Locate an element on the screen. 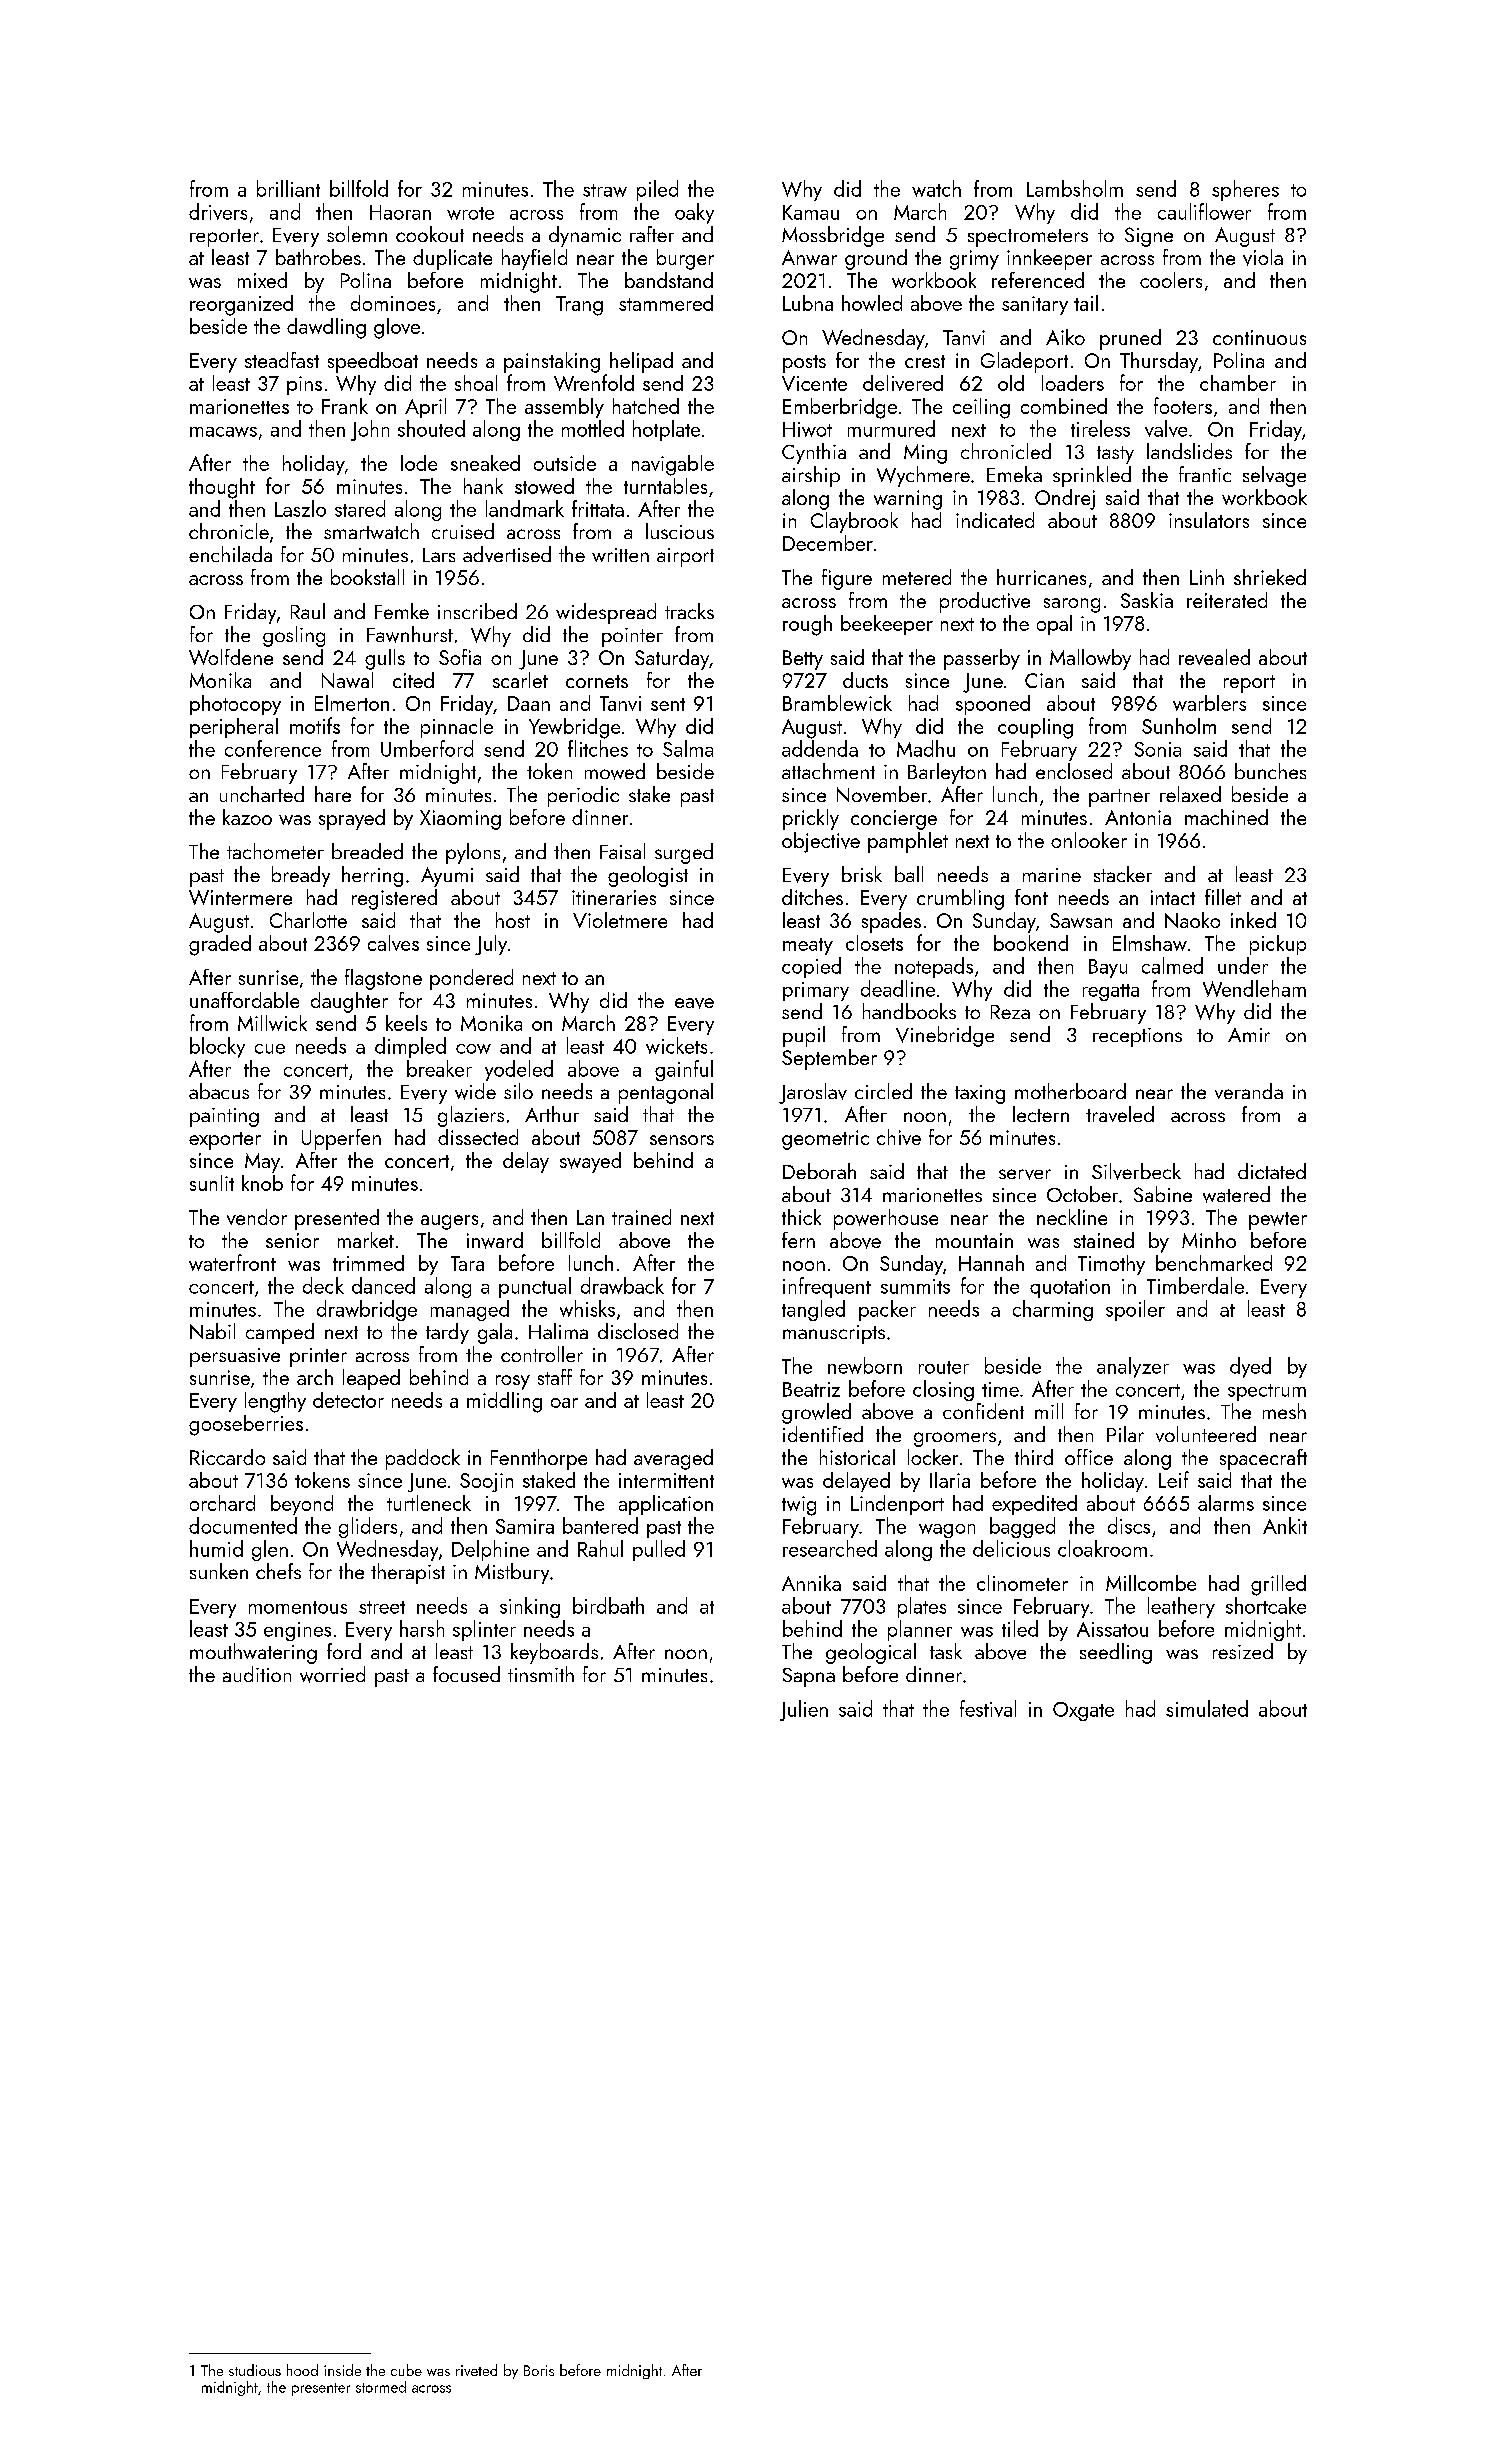 The image size is (1496, 2464). orchard is located at coordinates (222, 1503).
